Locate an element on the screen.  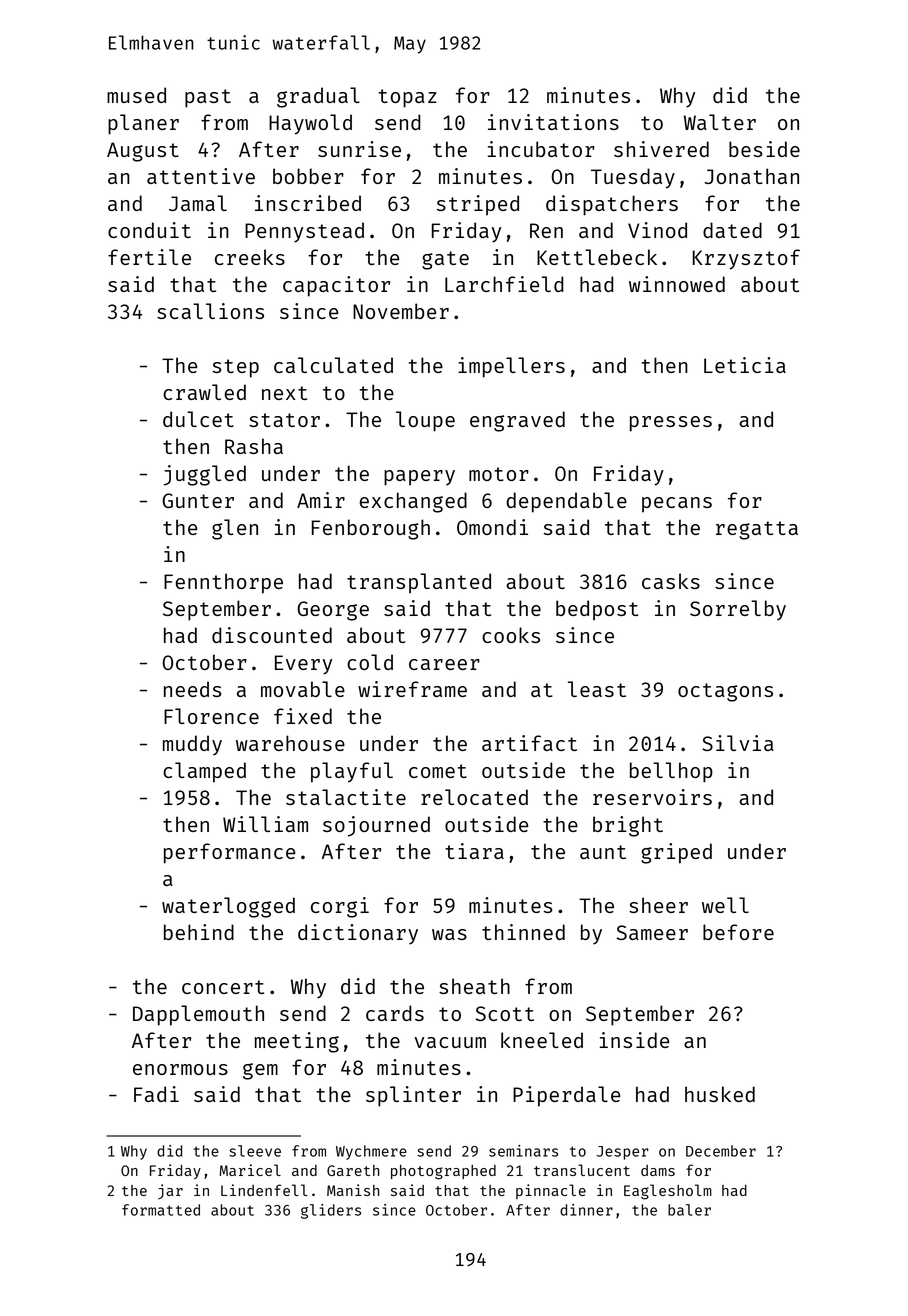
presses is located at coordinates (671, 424).
